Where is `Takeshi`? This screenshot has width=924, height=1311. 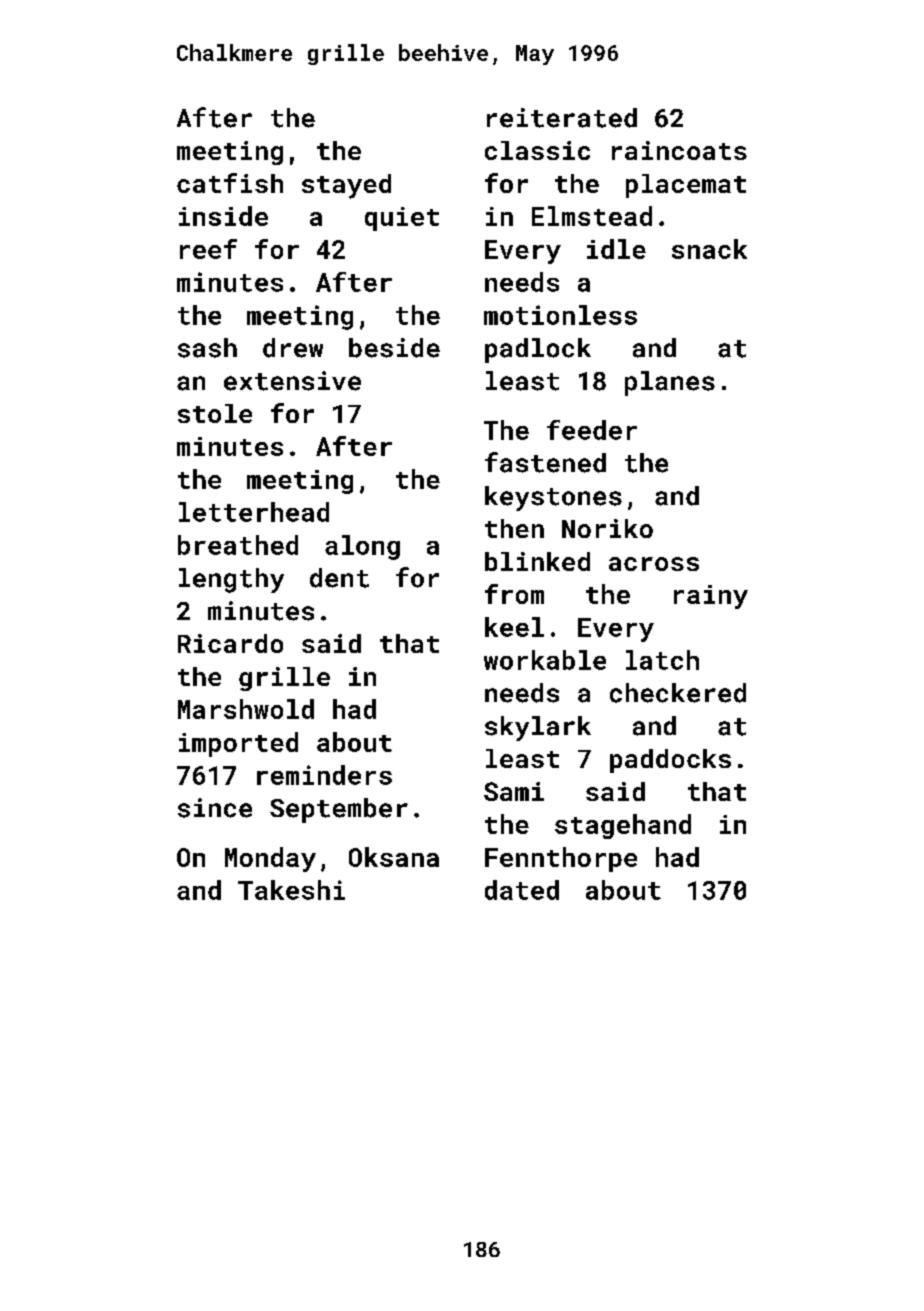
Takeshi is located at coordinates (291, 890).
